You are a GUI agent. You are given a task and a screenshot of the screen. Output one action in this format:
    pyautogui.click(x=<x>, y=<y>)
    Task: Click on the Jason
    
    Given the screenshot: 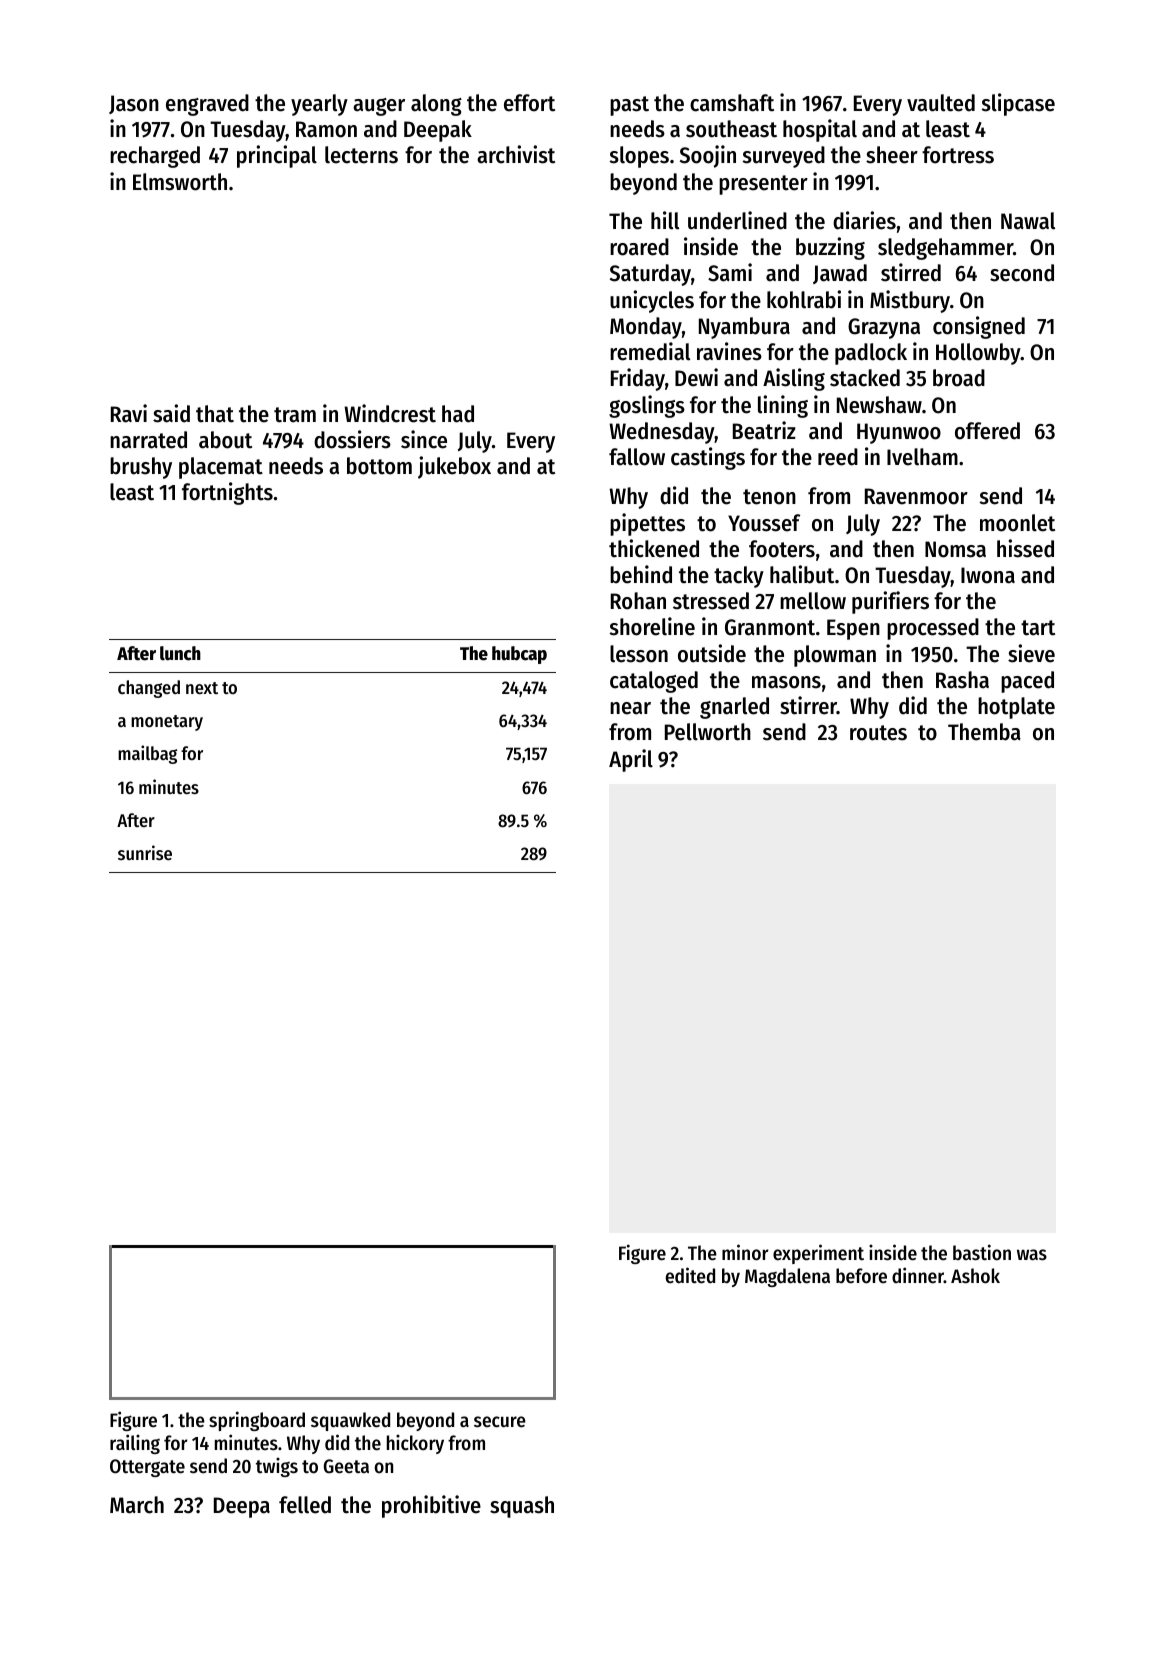 What is the action you would take?
    pyautogui.click(x=134, y=104)
